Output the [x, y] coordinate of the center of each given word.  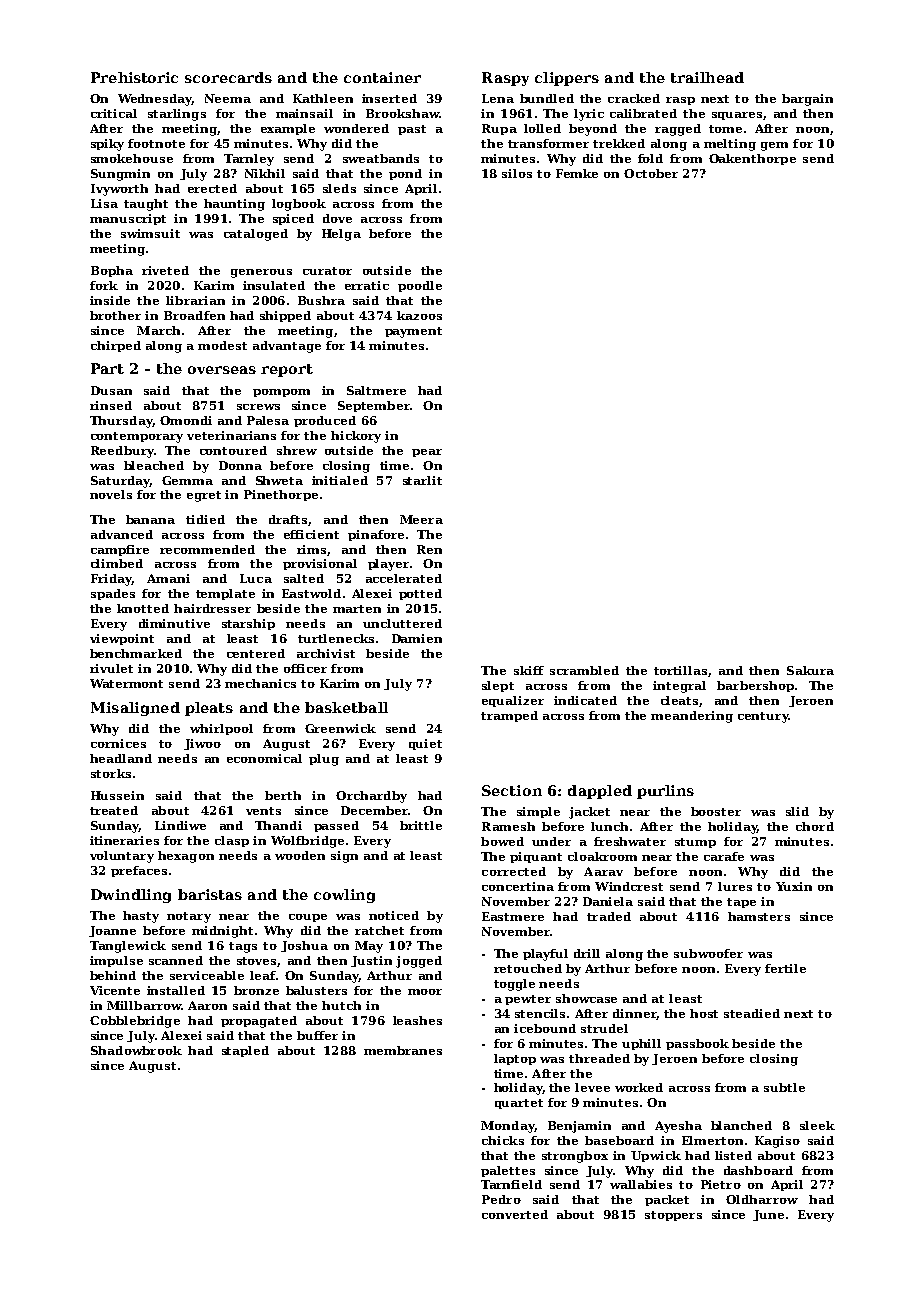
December [375, 810]
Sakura [810, 670]
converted [515, 1214]
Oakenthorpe [752, 159]
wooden [300, 855]
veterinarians [231, 435]
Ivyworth [119, 190]
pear [427, 453]
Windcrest [629, 886]
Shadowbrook [136, 1050]
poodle [420, 286]
